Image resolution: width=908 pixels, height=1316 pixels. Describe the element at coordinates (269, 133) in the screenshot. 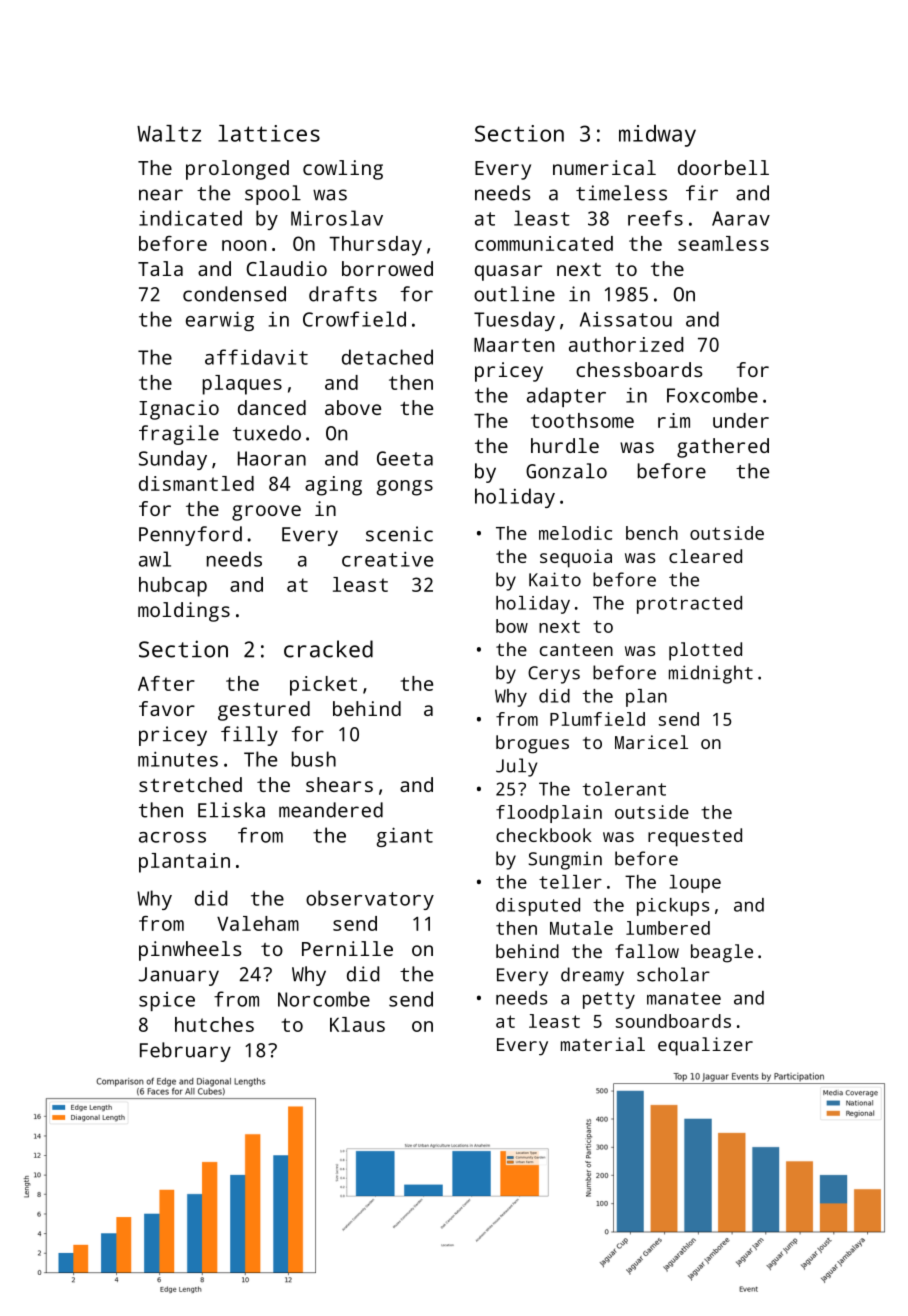

I see `lattices` at that location.
